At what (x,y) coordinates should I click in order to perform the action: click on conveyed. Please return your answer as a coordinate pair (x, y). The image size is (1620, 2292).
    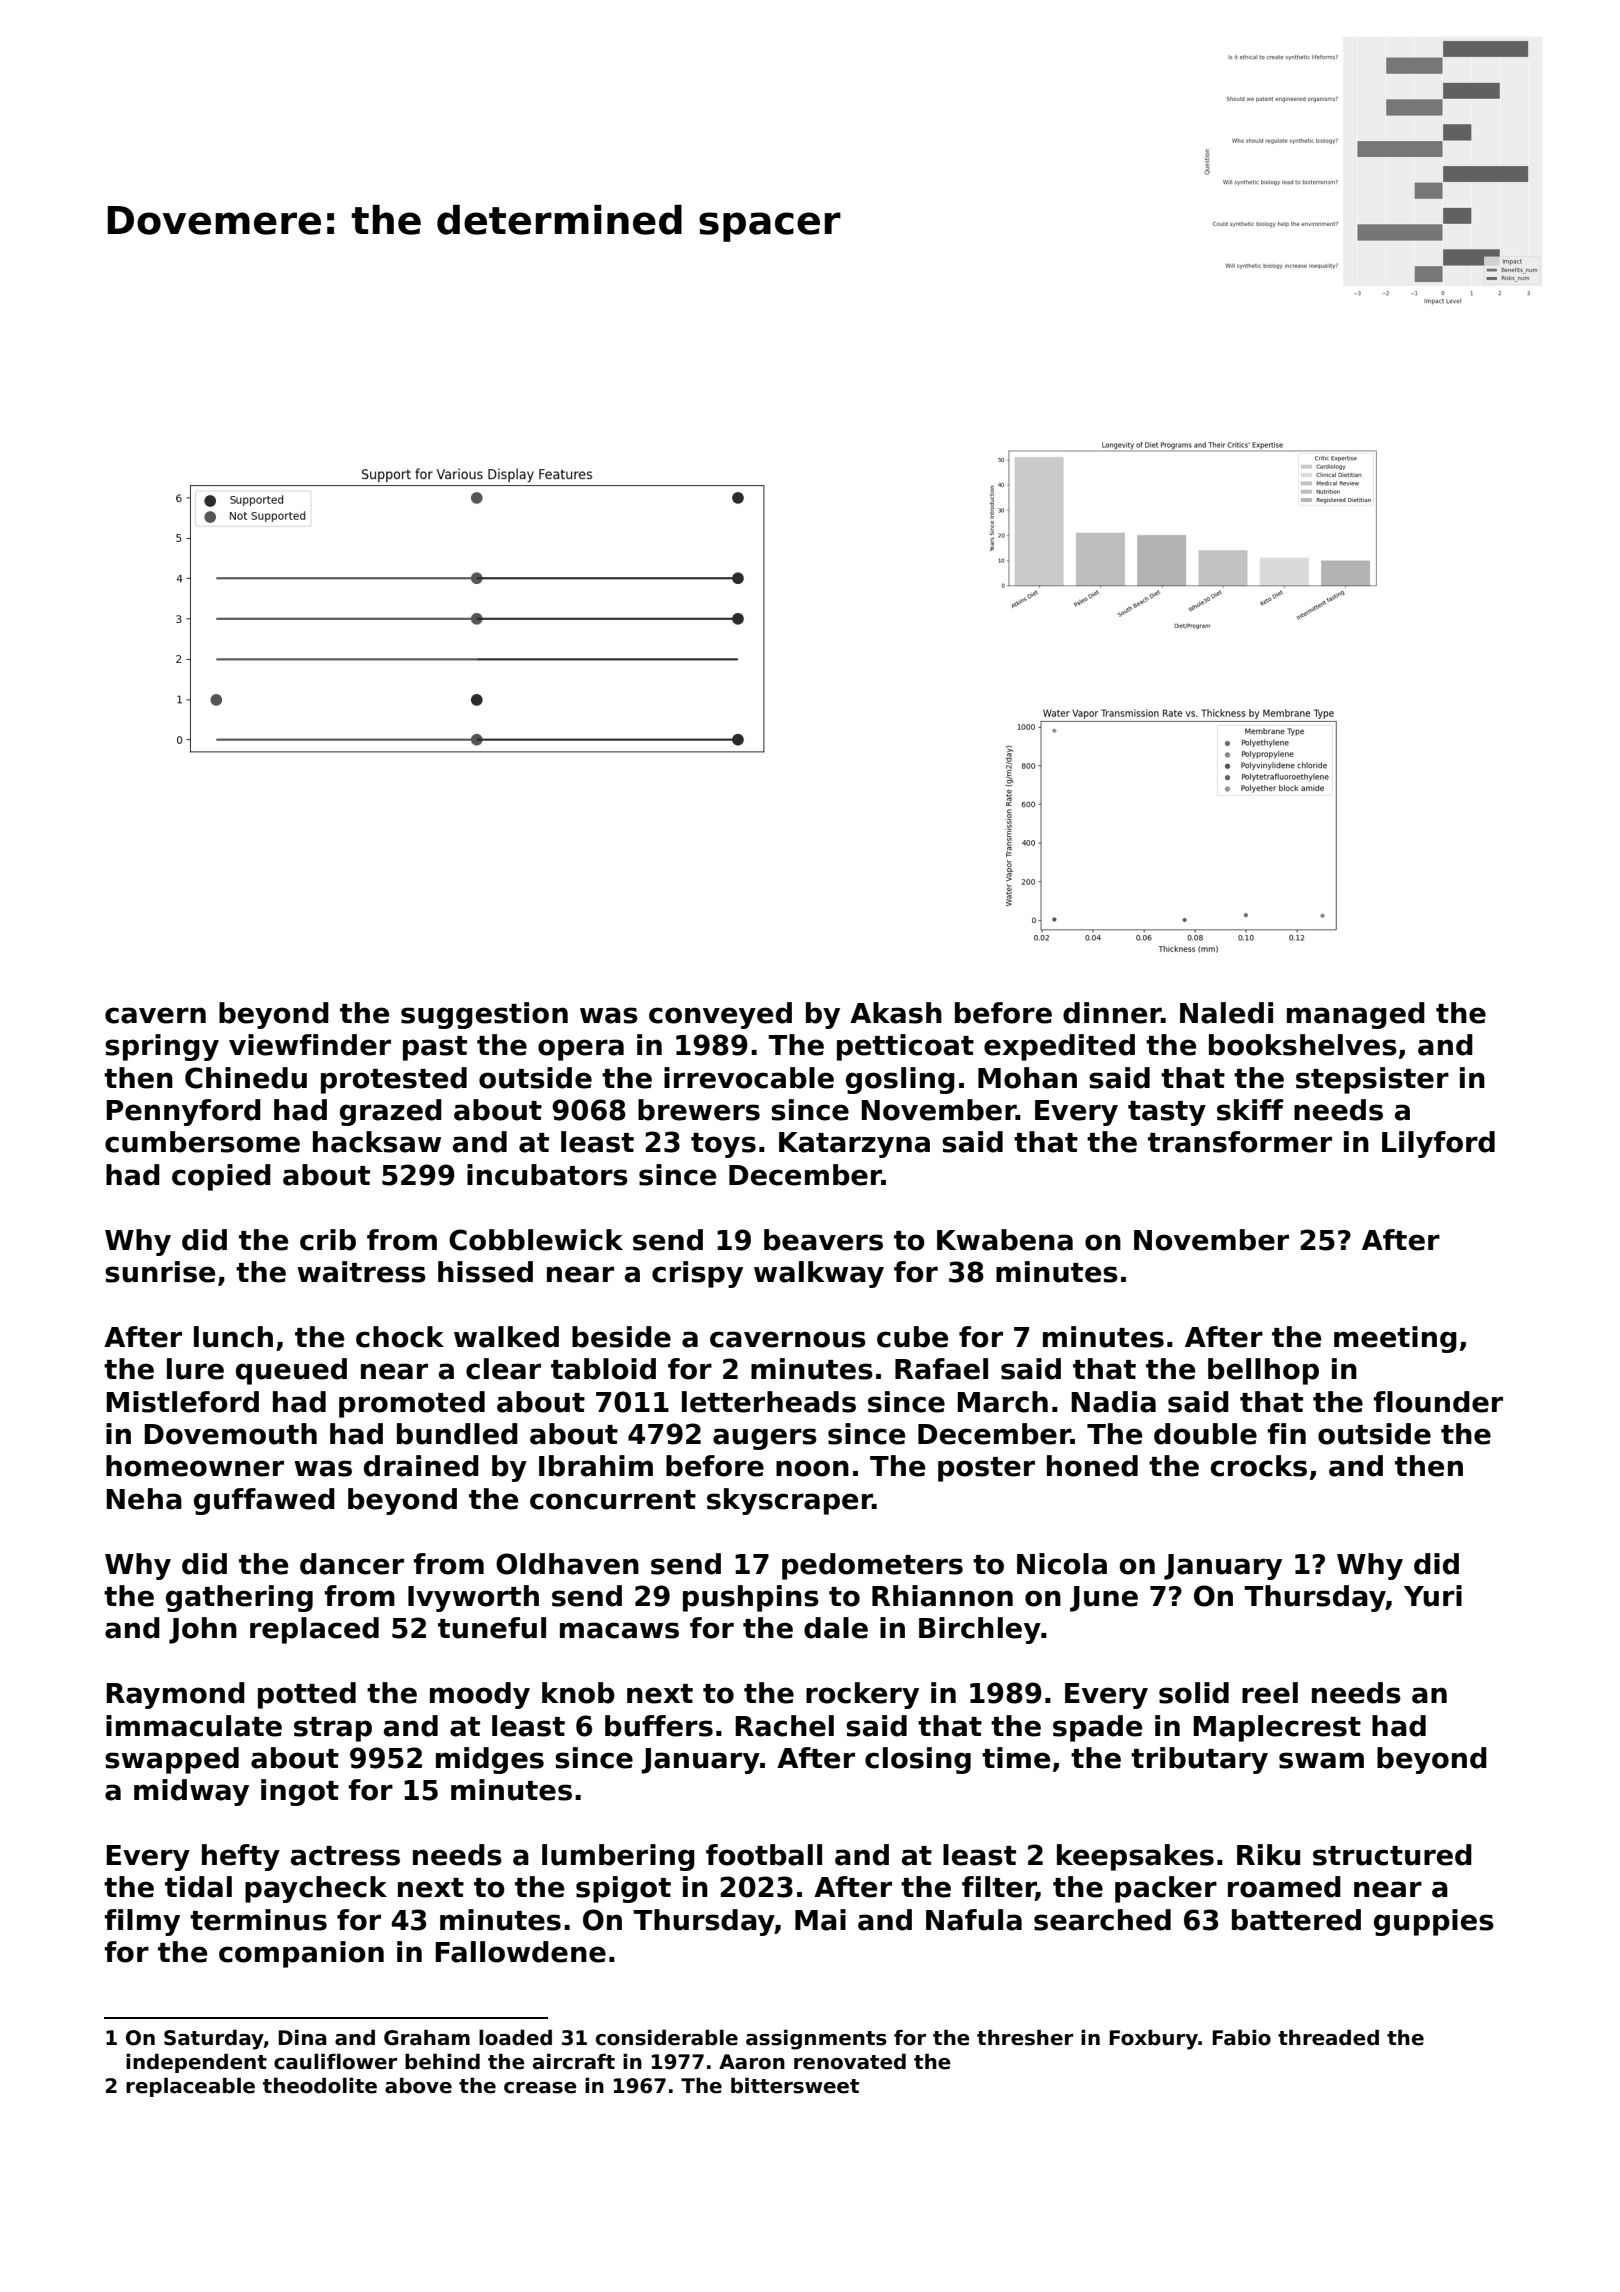
    Looking at the image, I should click on (720, 1015).
